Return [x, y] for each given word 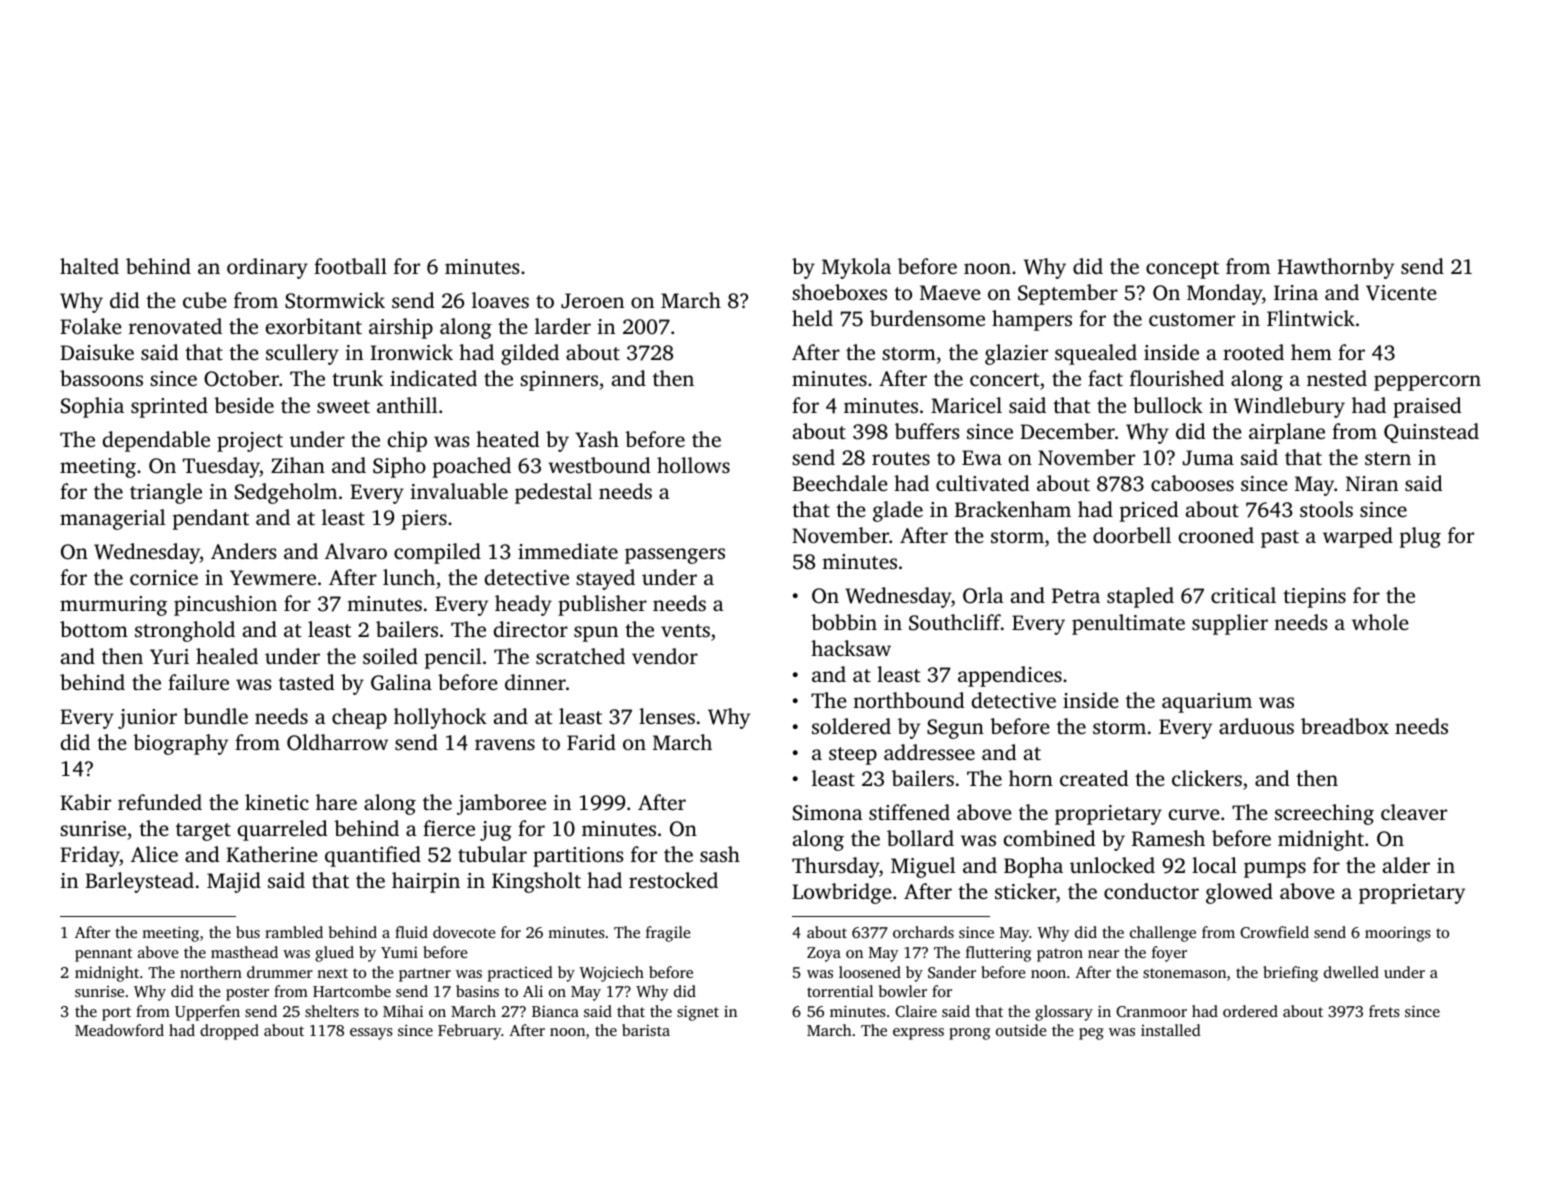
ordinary [267, 268]
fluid [411, 932]
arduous [1256, 726]
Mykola [856, 268]
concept [1182, 270]
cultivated [982, 483]
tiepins [1314, 598]
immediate [568, 551]
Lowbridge [842, 893]
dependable [156, 441]
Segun [955, 729]
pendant [211, 519]
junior [147, 719]
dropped [229, 1032]
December [1067, 431]
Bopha [1033, 867]
